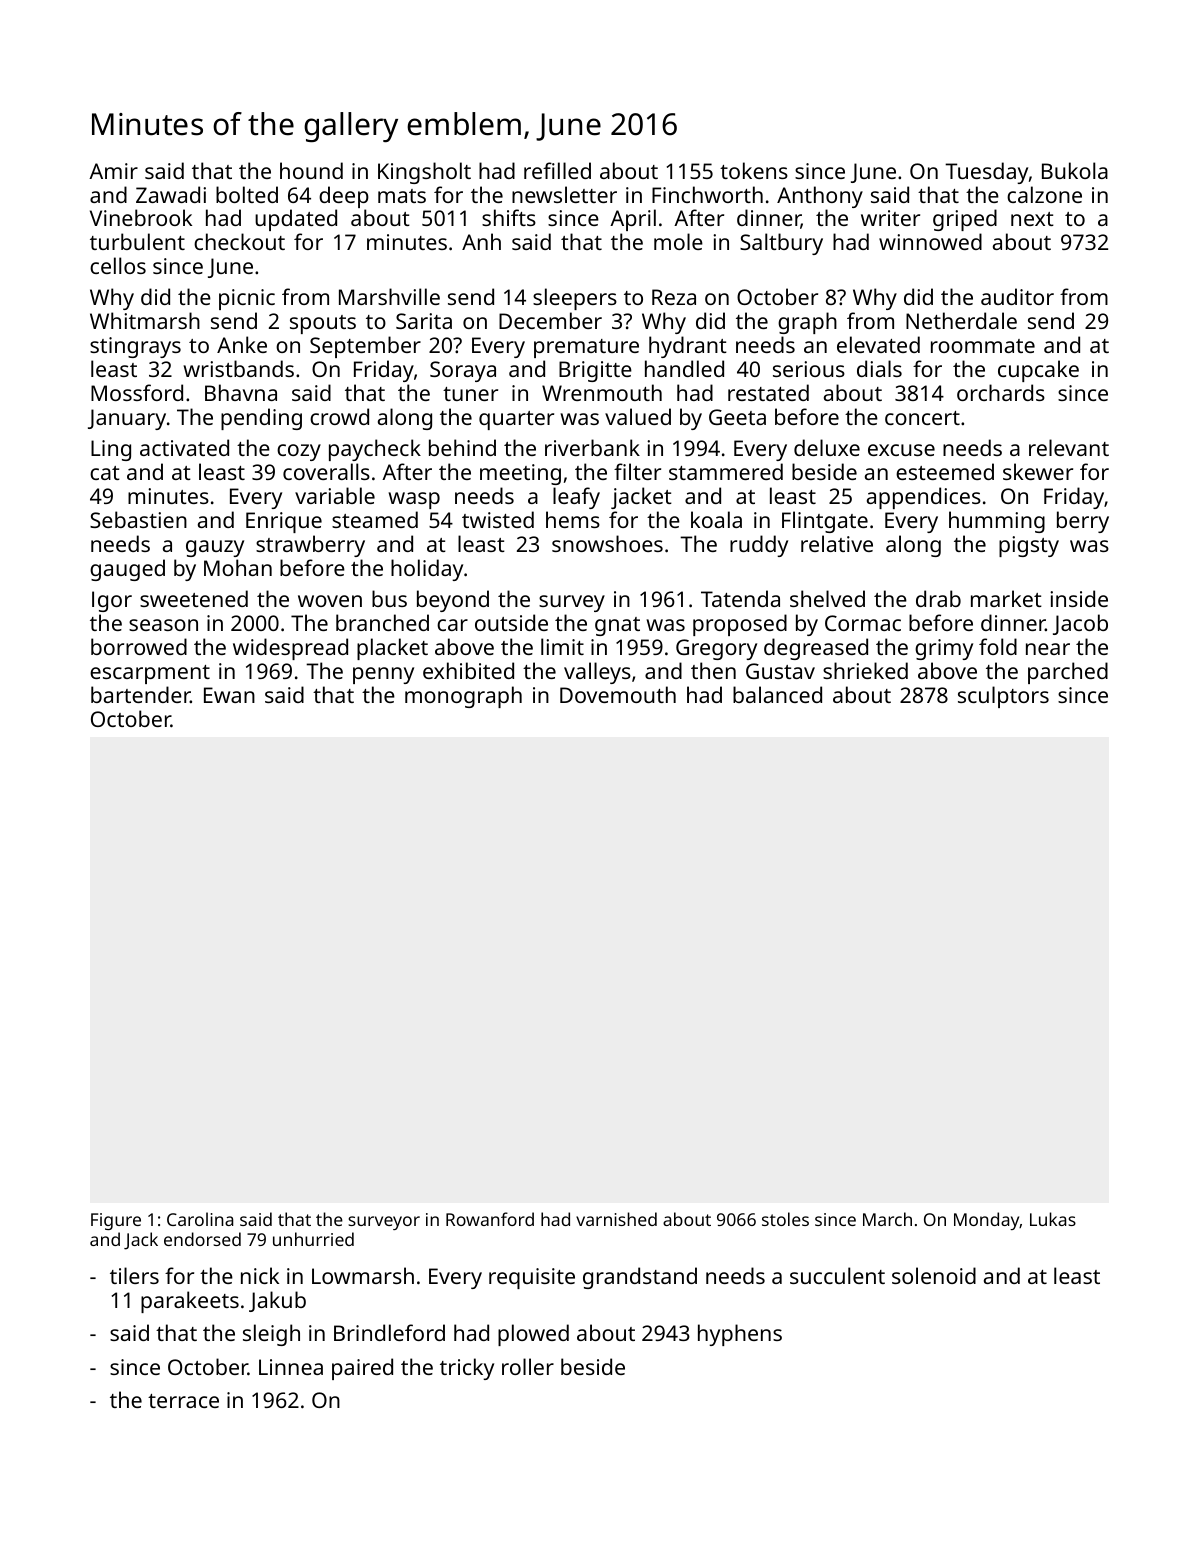 The image size is (1199, 1552). I want to click on paired, so click(362, 1369).
